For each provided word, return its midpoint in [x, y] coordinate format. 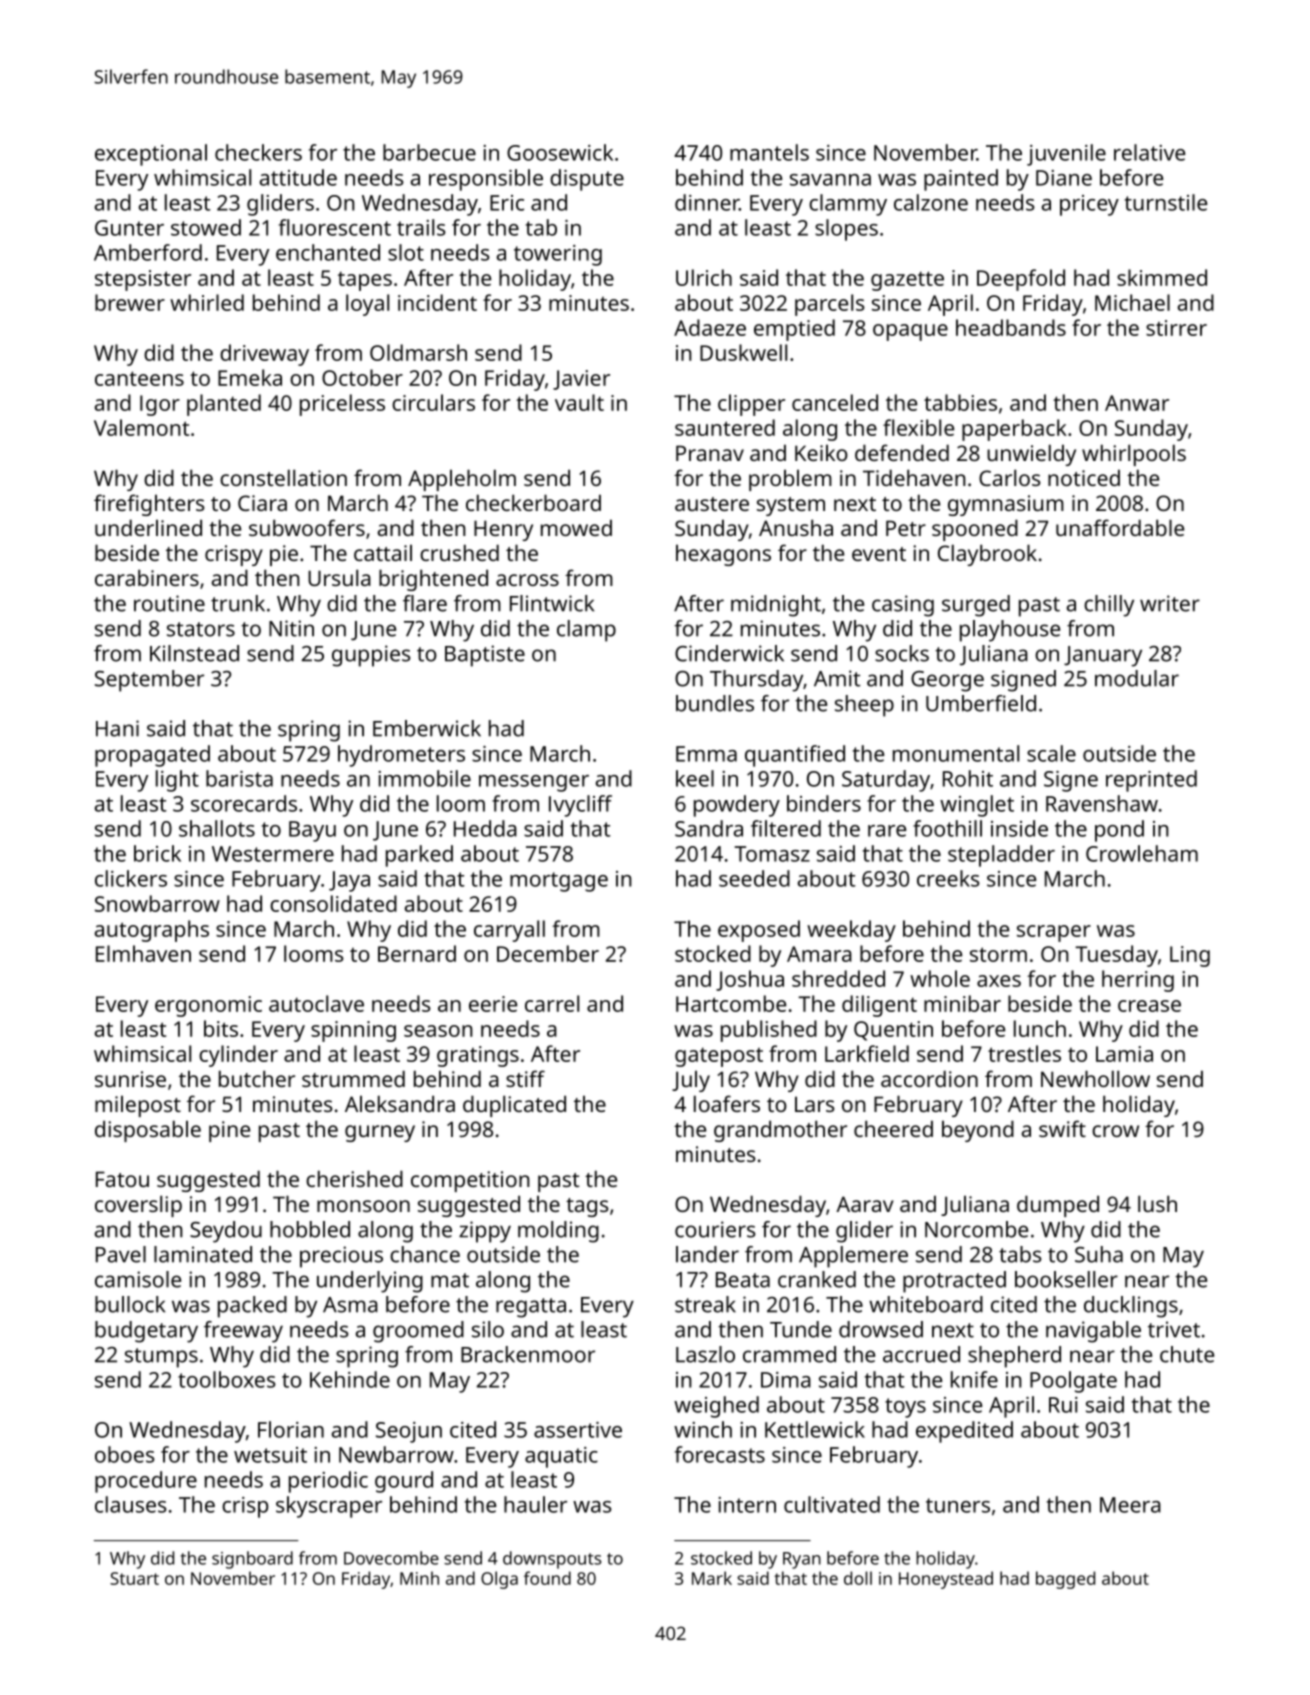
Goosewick [560, 152]
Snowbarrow [157, 903]
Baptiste [485, 656]
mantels [769, 152]
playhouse [1010, 631]
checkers [258, 152]
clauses [131, 1504]
